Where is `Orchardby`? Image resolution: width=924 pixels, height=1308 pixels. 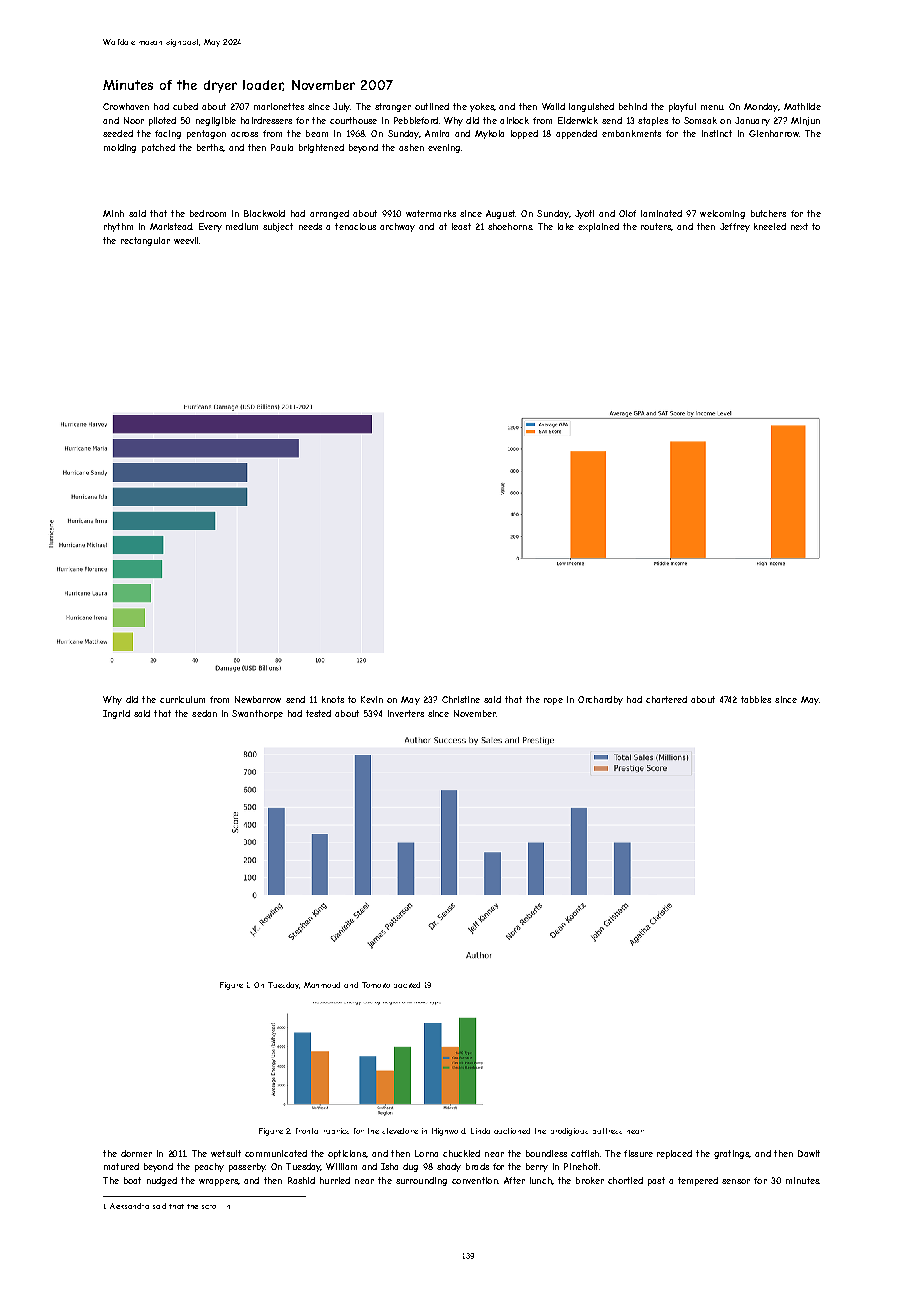
Orchardby is located at coordinates (600, 700).
